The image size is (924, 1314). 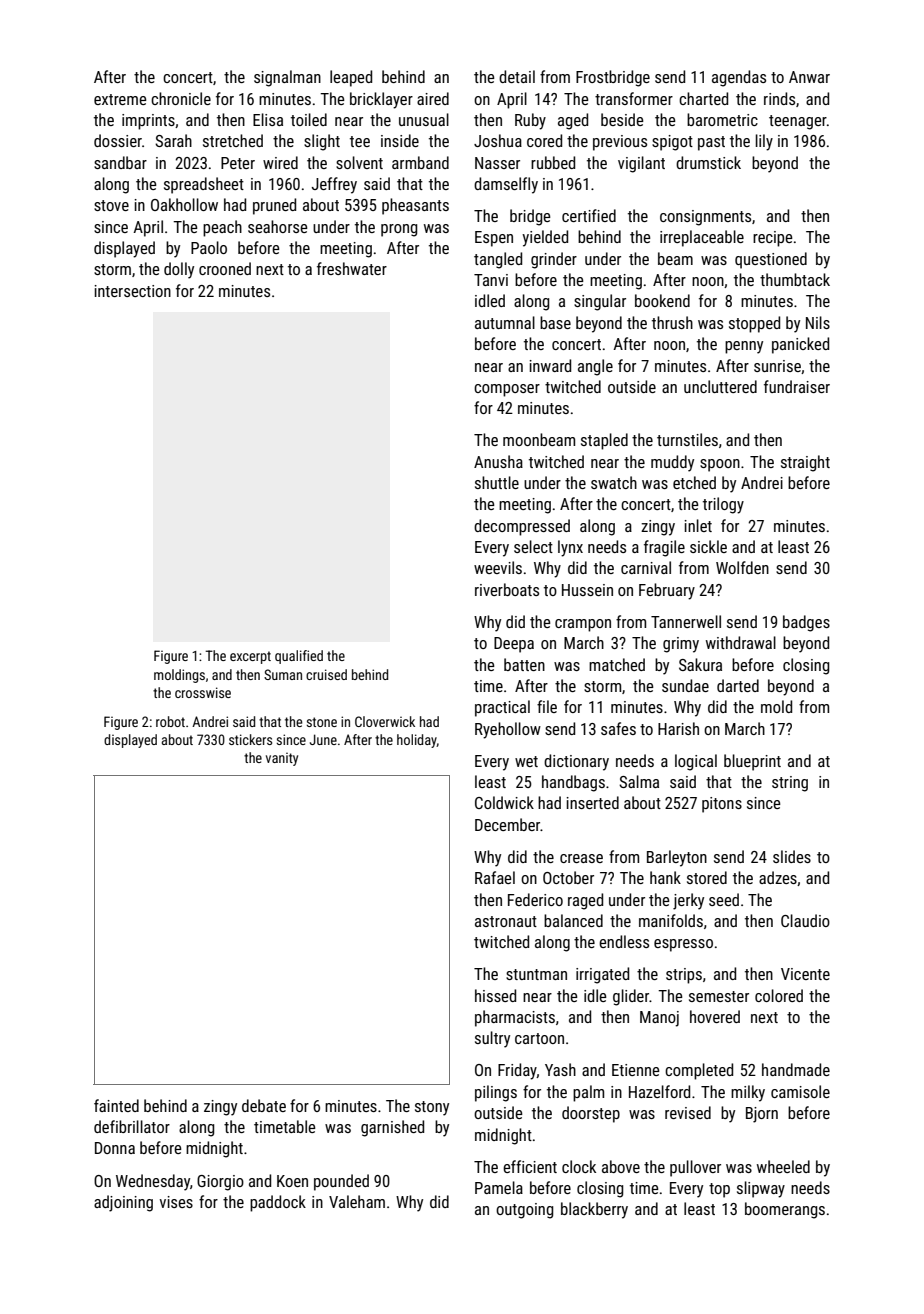 I want to click on uncluttered, so click(x=720, y=386).
